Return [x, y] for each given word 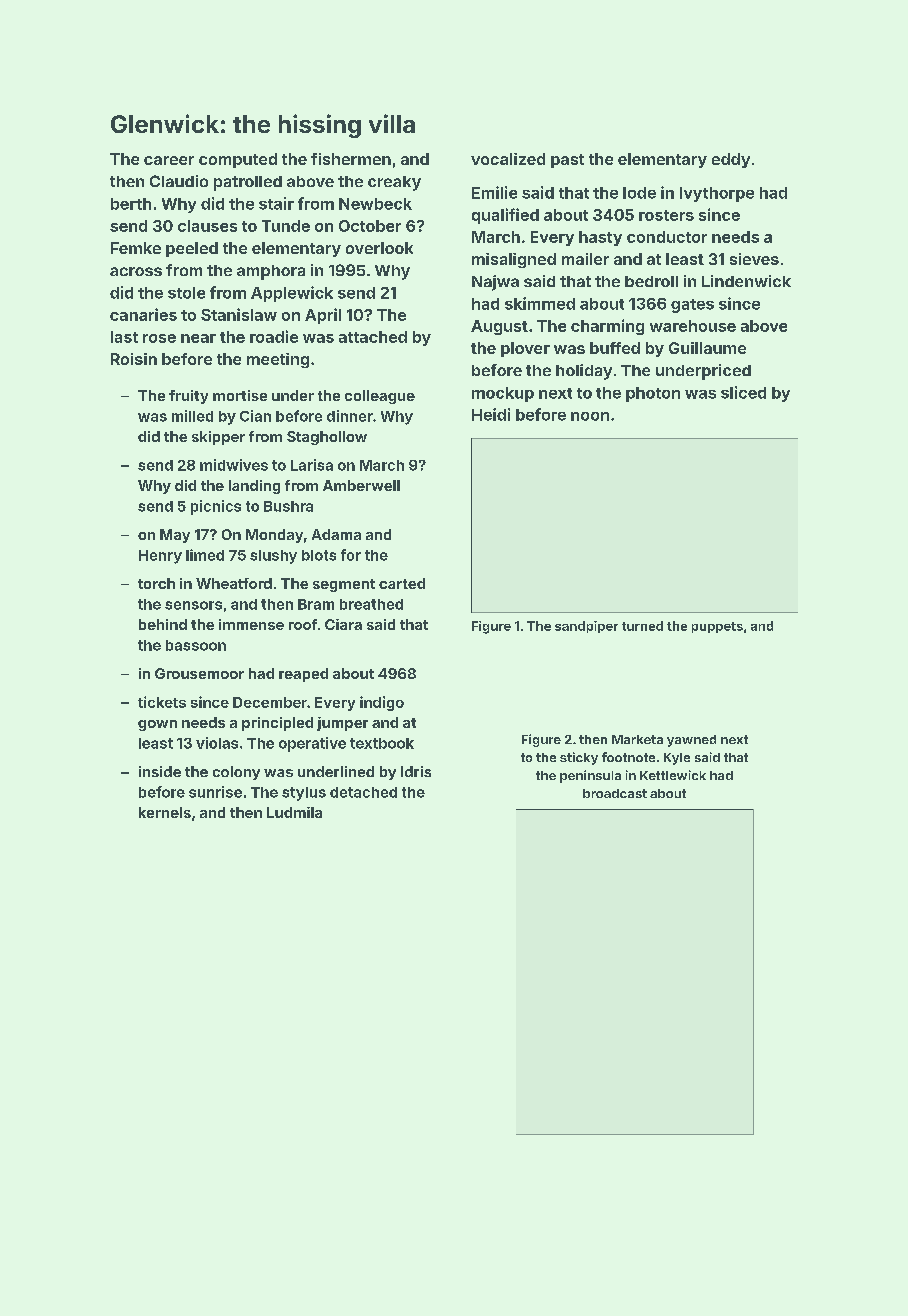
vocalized [508, 159]
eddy [731, 160]
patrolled [248, 183]
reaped [303, 675]
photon [653, 394]
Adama [336, 534]
